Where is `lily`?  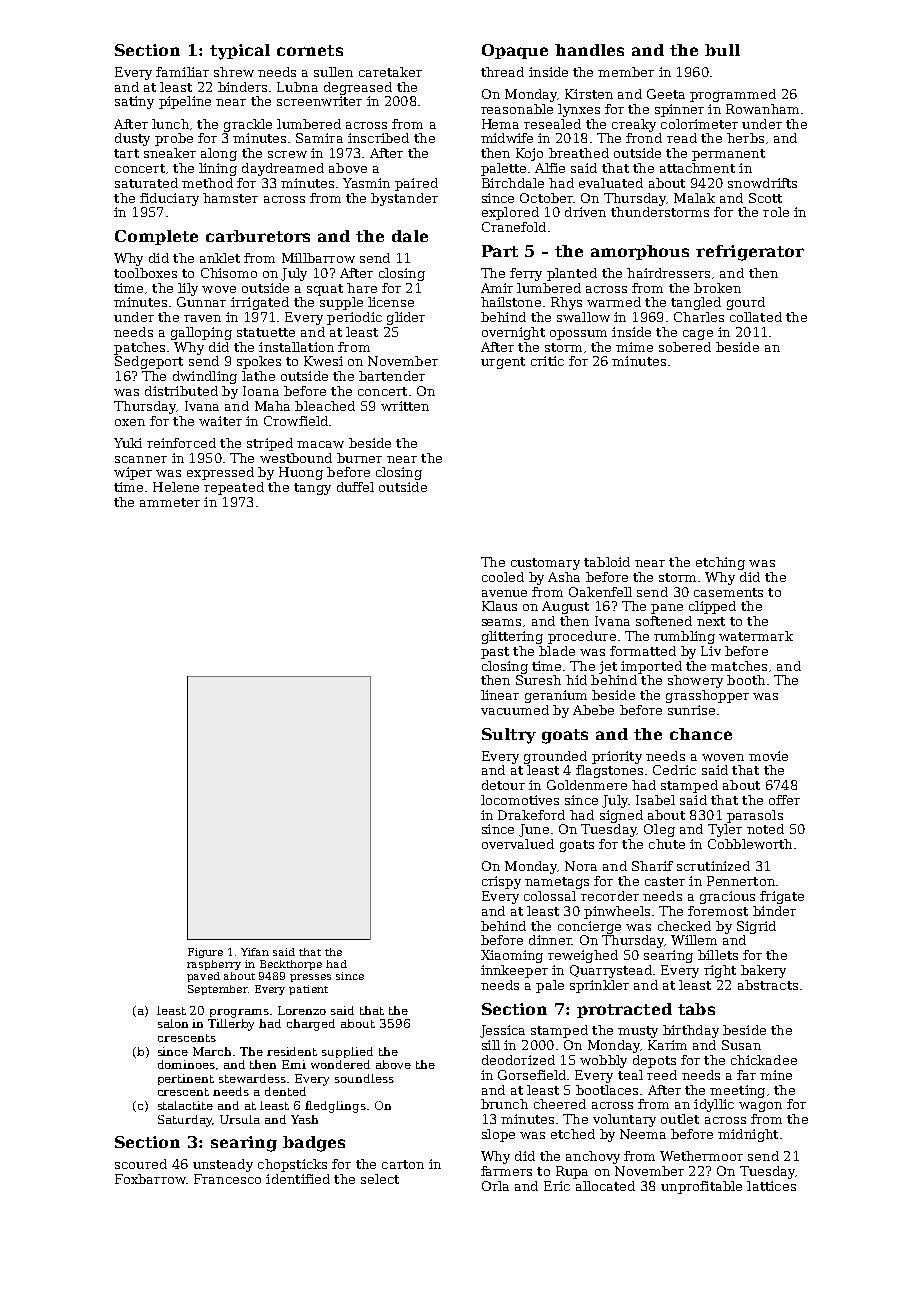
lily is located at coordinates (188, 289).
